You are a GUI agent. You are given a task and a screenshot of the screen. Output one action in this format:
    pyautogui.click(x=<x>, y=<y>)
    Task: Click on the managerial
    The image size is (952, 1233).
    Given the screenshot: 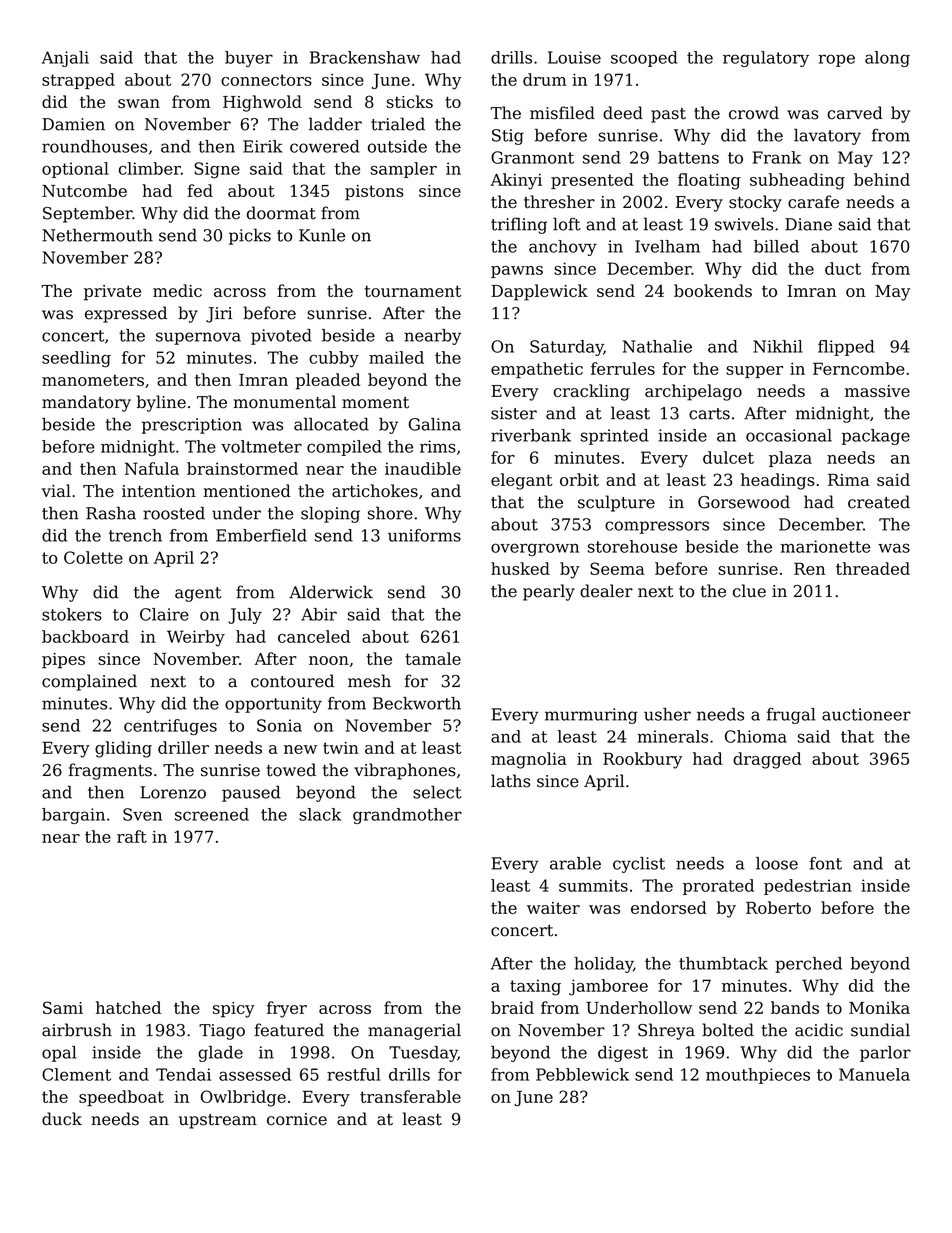 What is the action you would take?
    pyautogui.click(x=414, y=1031)
